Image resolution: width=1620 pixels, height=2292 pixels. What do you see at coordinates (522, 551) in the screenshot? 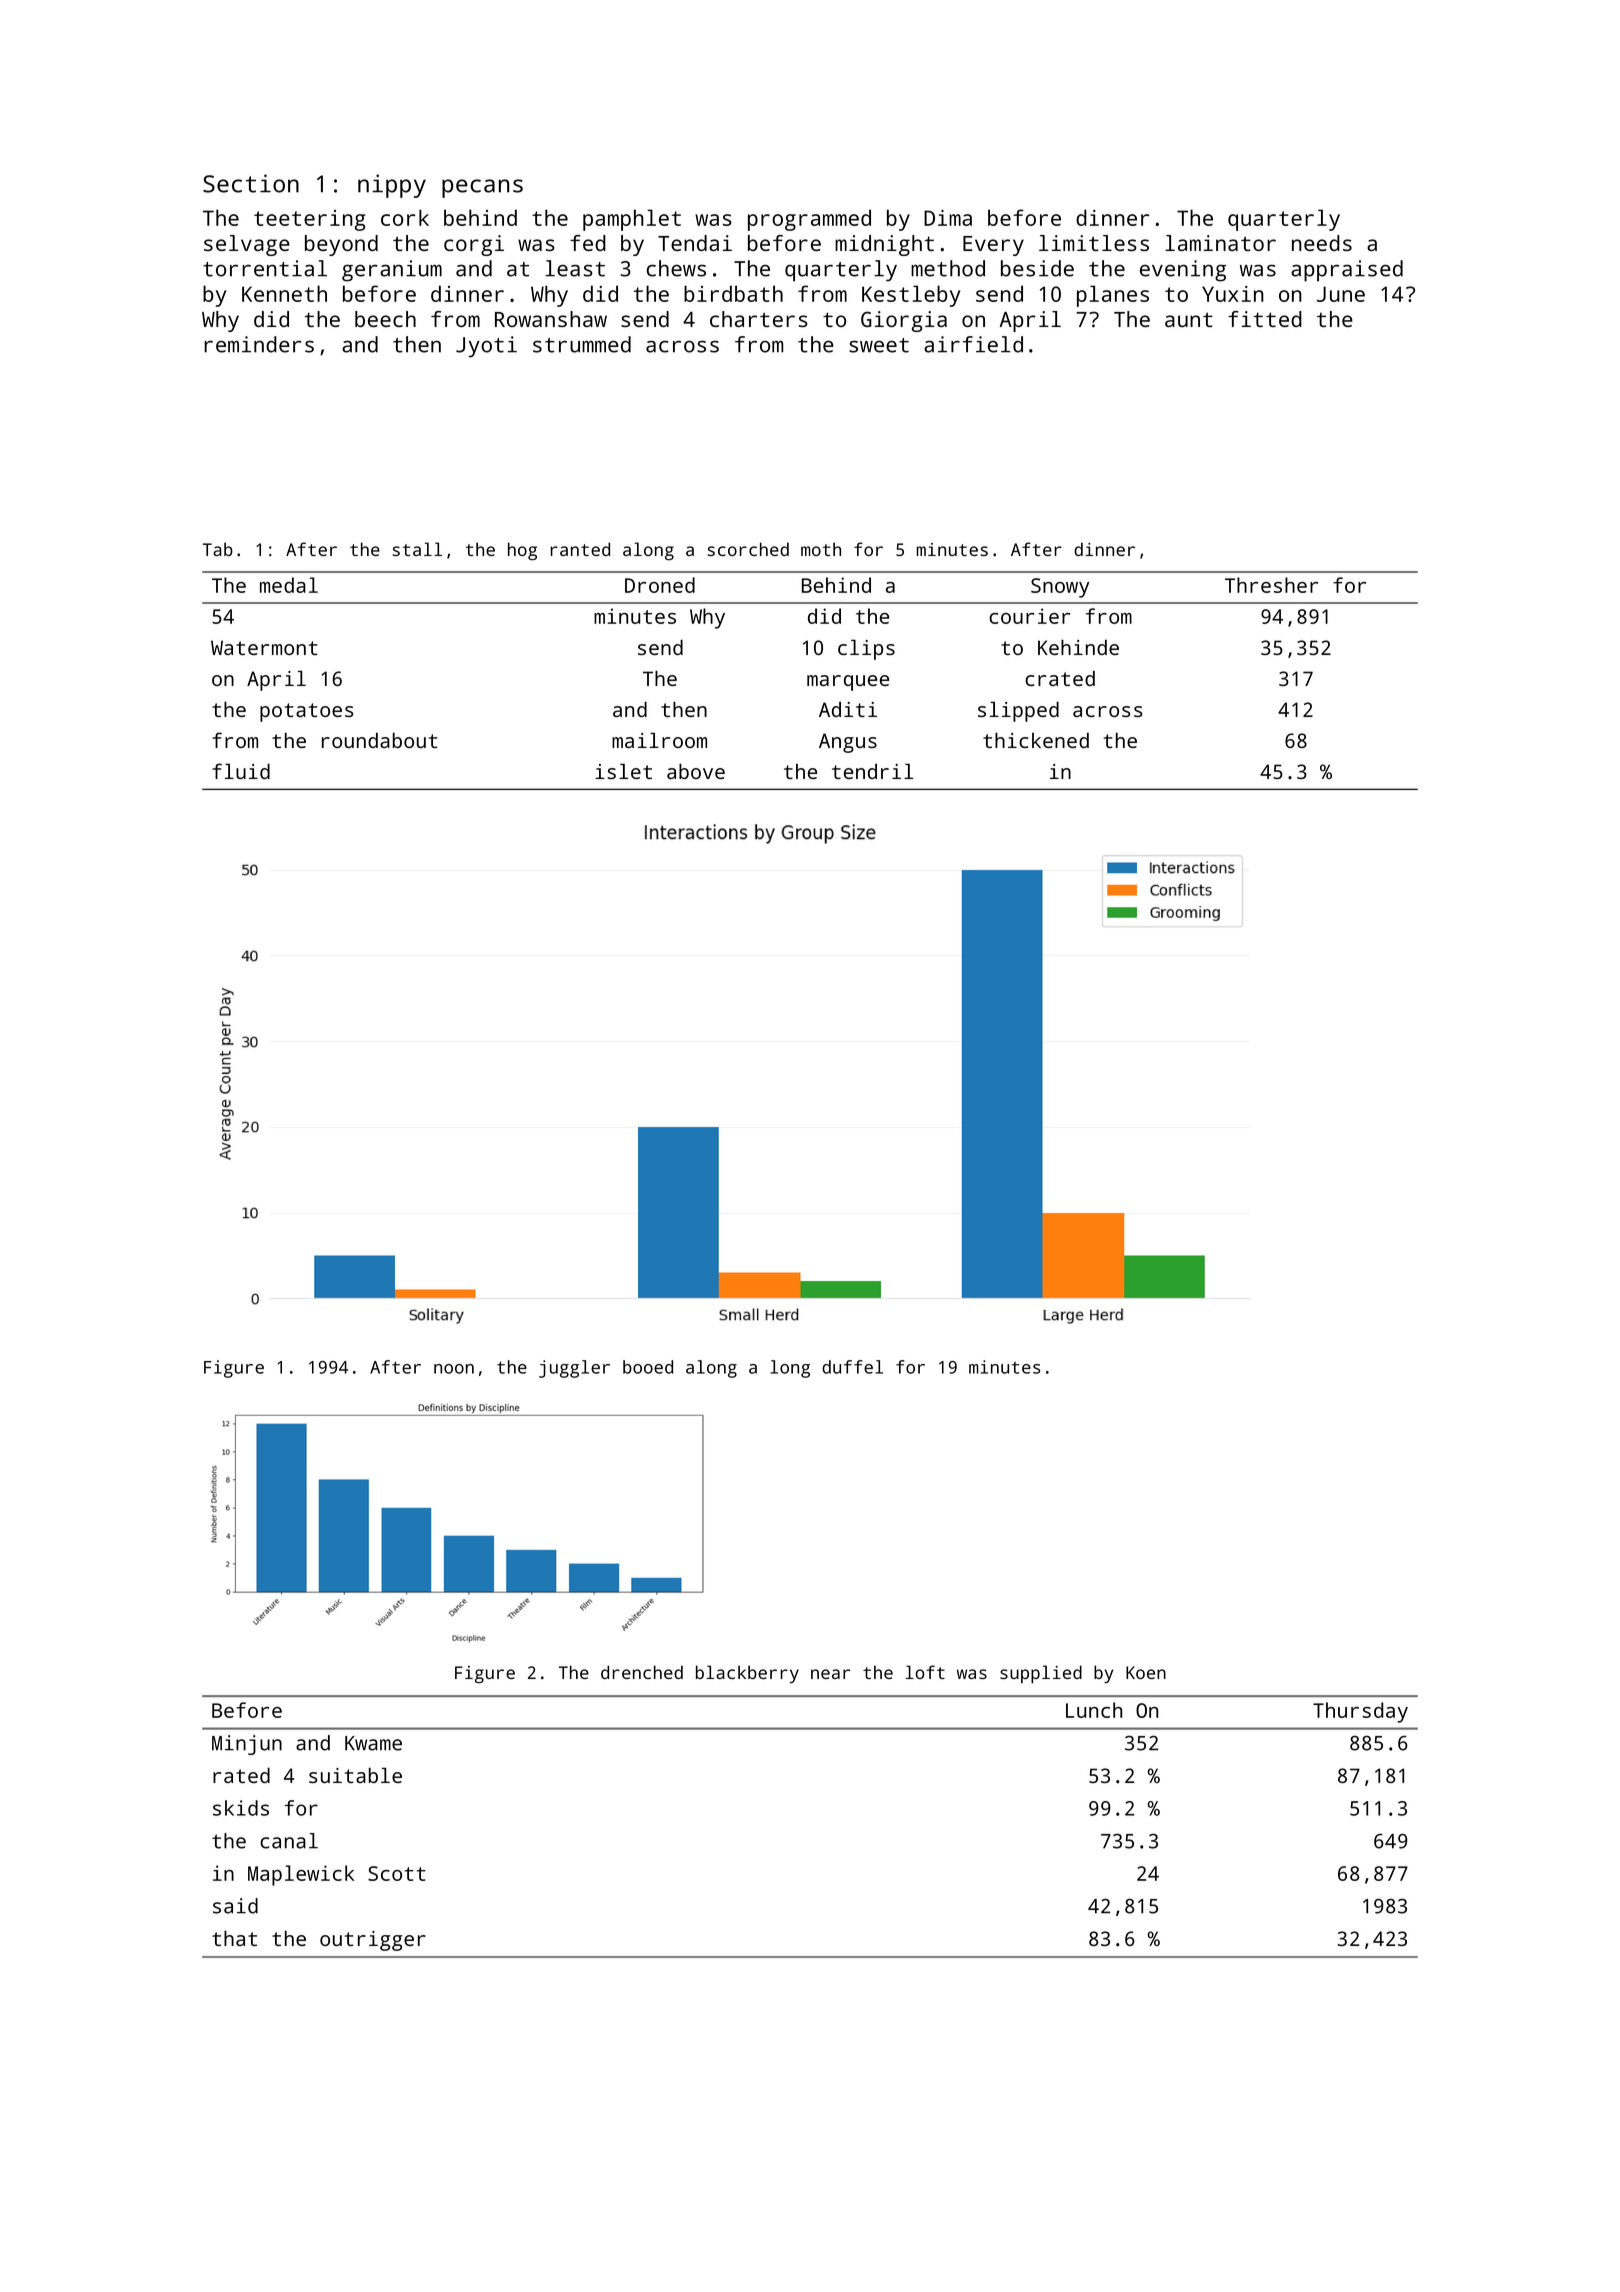
I see `hog` at bounding box center [522, 551].
